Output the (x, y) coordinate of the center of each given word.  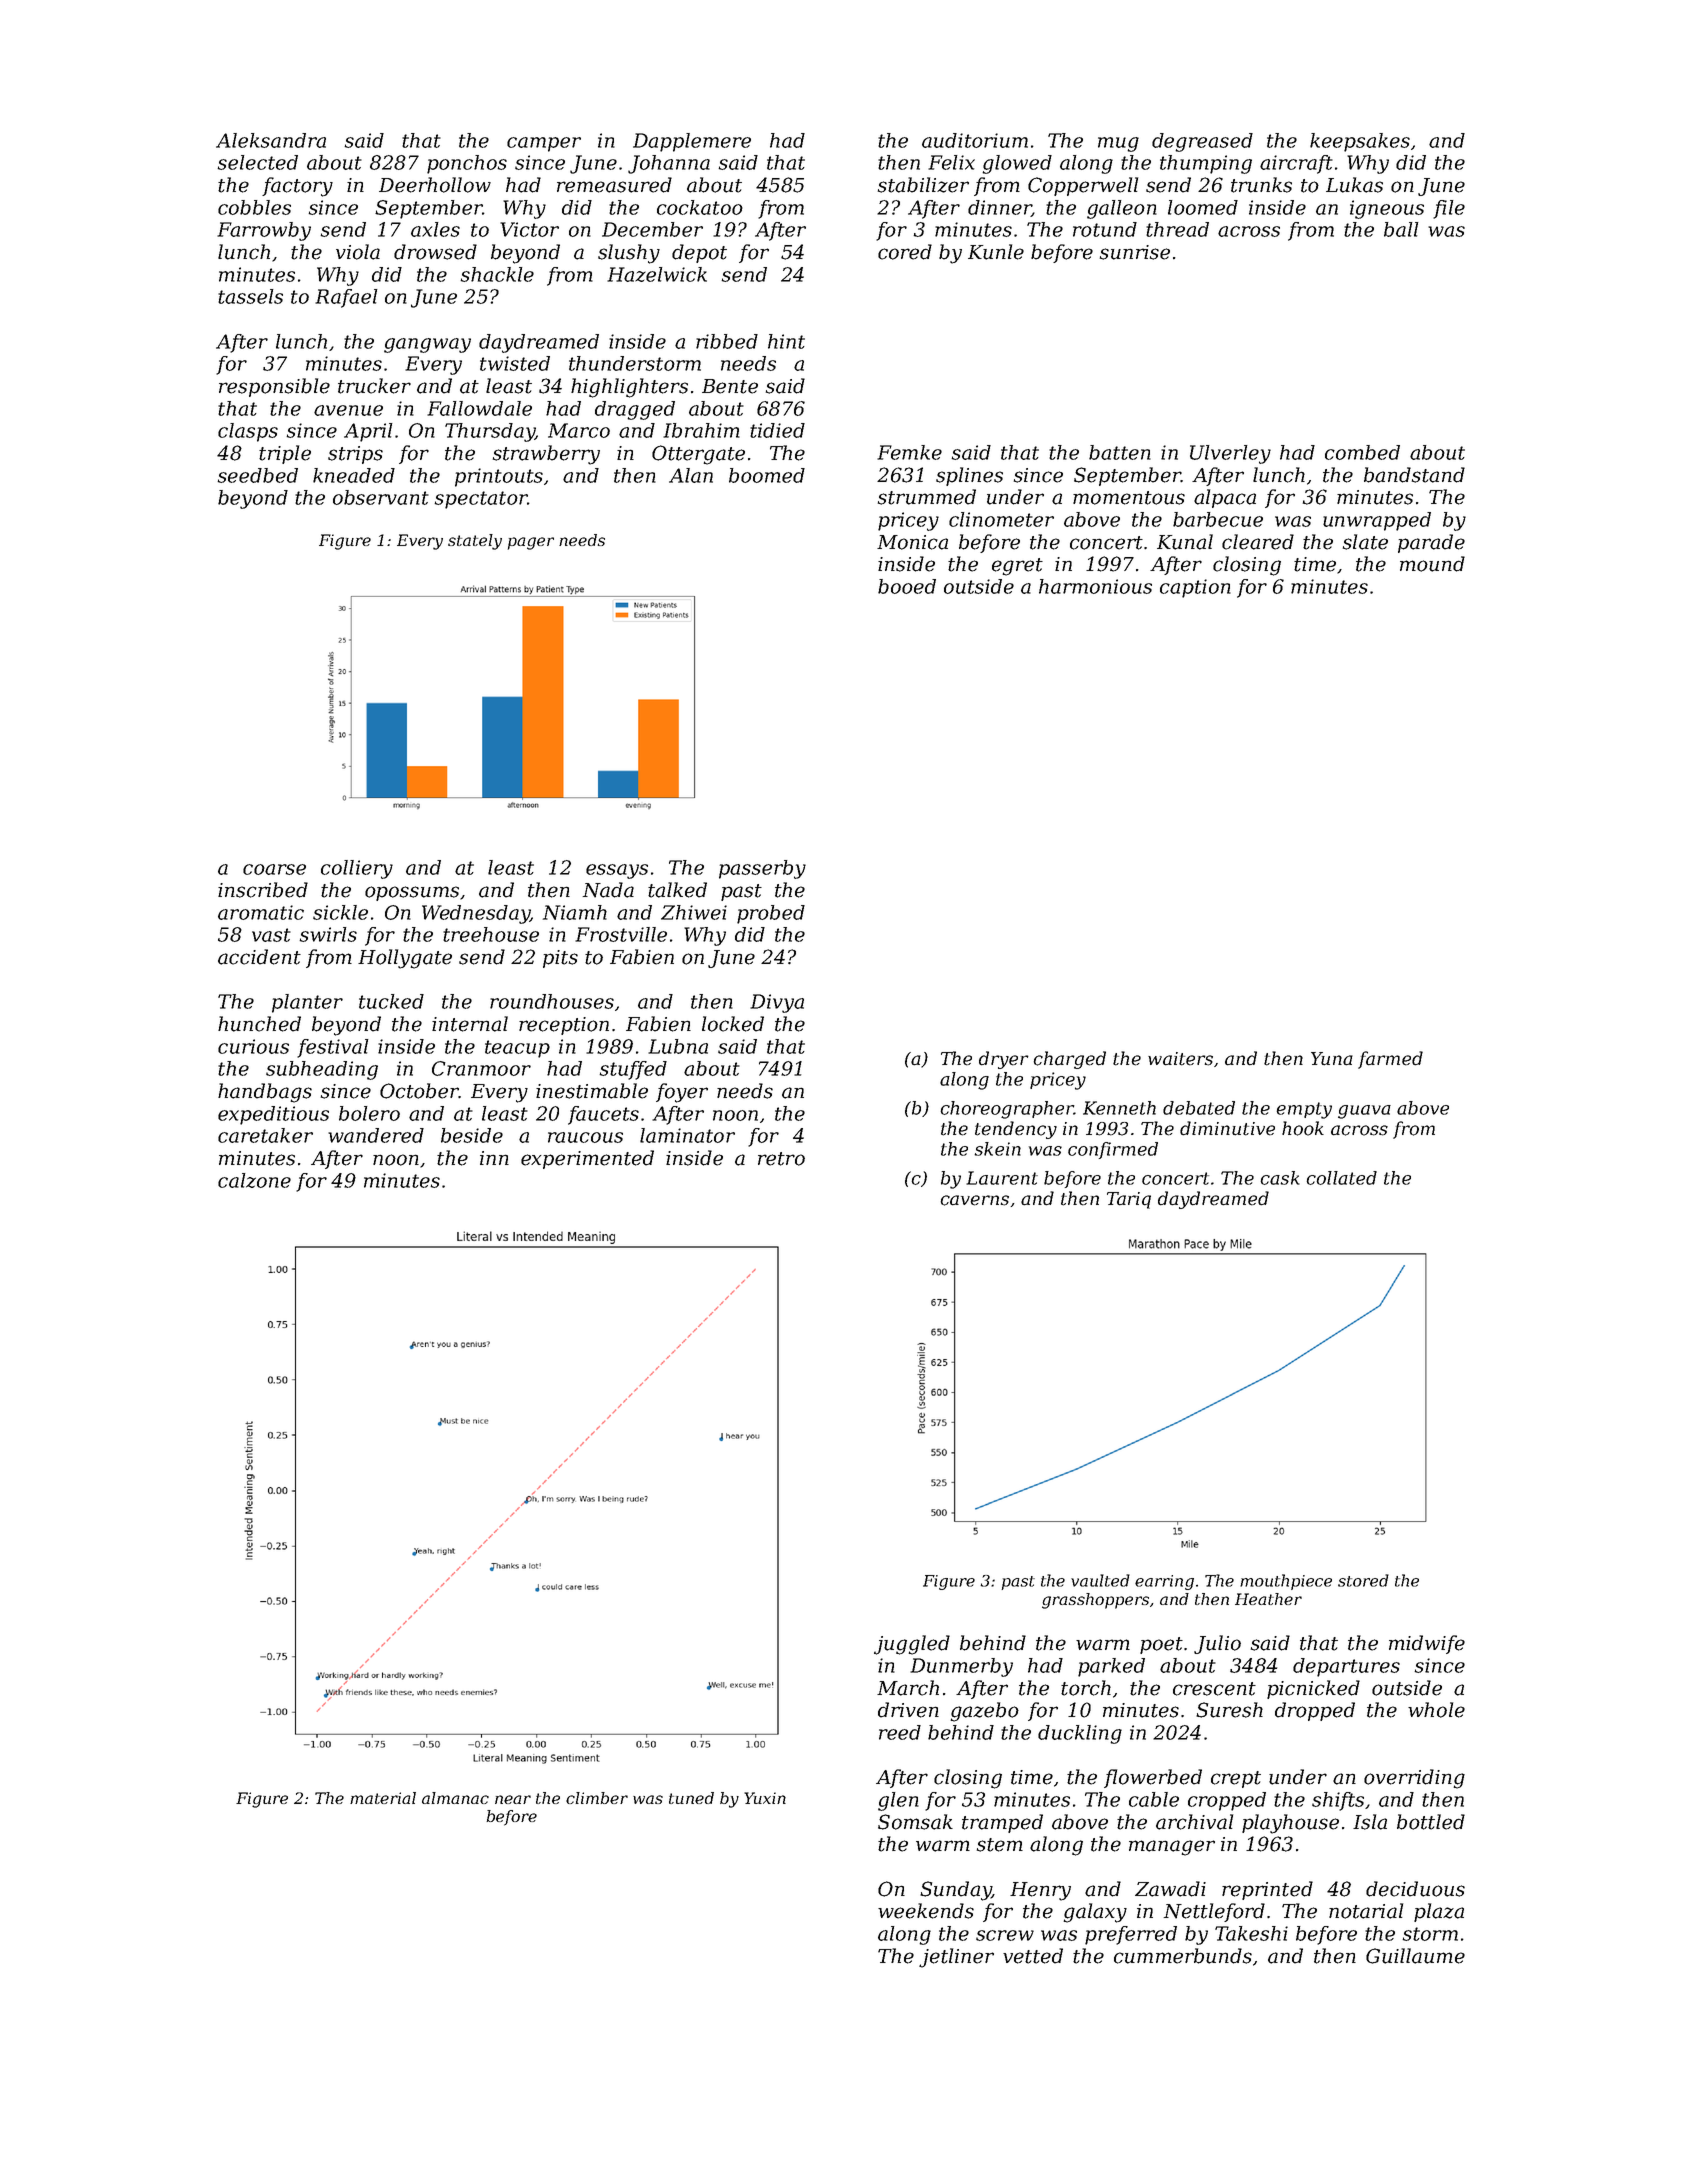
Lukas (1354, 185)
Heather (1268, 1599)
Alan (691, 475)
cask (1280, 1178)
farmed (1390, 1060)
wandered (376, 1135)
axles (435, 229)
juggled (912, 1645)
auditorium (975, 140)
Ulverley (1230, 454)
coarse (274, 869)
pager (531, 543)
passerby (762, 869)
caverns (975, 1200)
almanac (455, 1798)
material (383, 1798)
